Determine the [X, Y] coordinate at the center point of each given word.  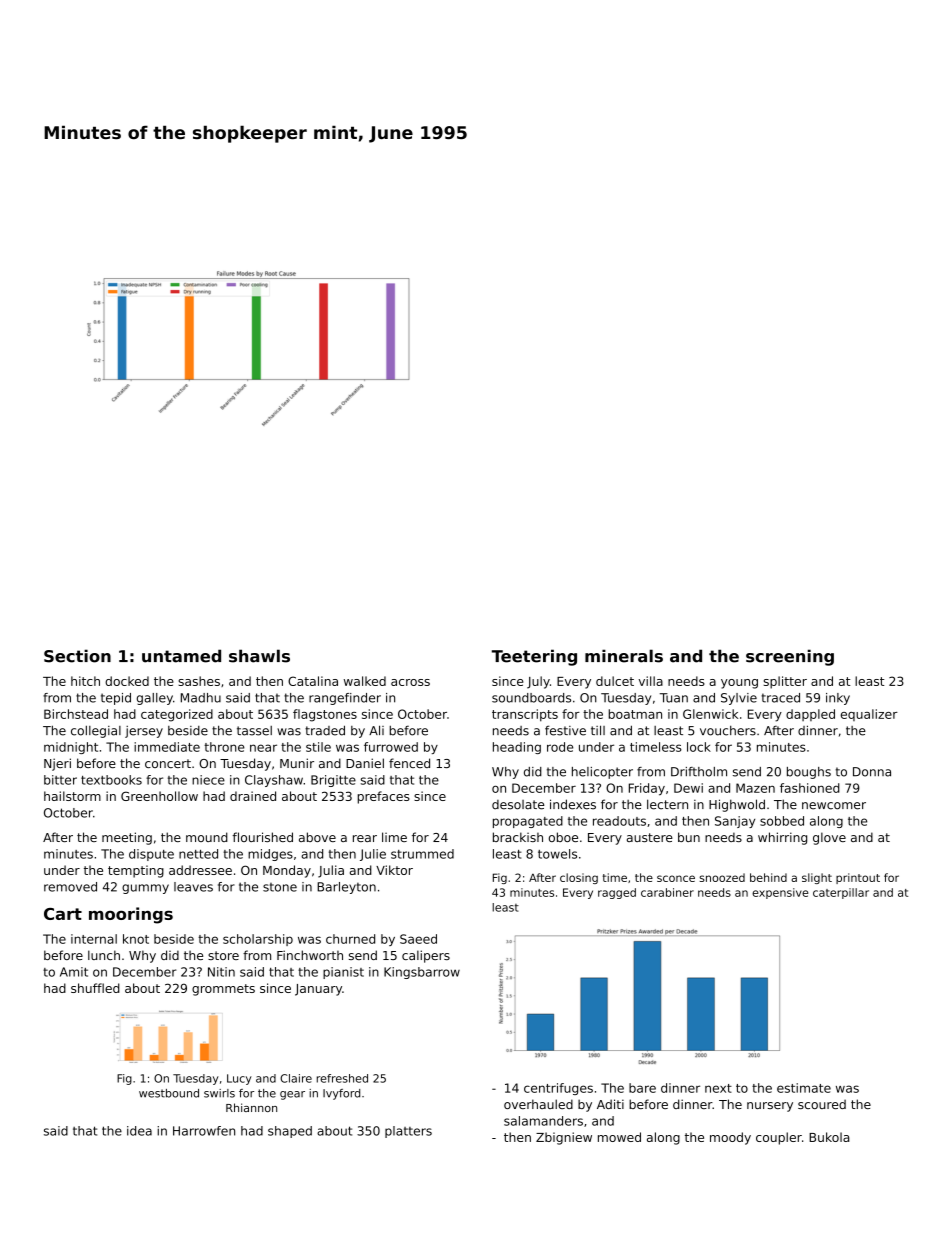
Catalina [313, 681]
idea [139, 1131]
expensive [780, 893]
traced [781, 698]
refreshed [342, 1078]
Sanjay [735, 822]
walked [365, 681]
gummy [145, 889]
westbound [169, 1093]
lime [394, 837]
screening [790, 657]
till [598, 730]
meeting [127, 838]
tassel [254, 731]
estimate [804, 1088]
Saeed [418, 939]
